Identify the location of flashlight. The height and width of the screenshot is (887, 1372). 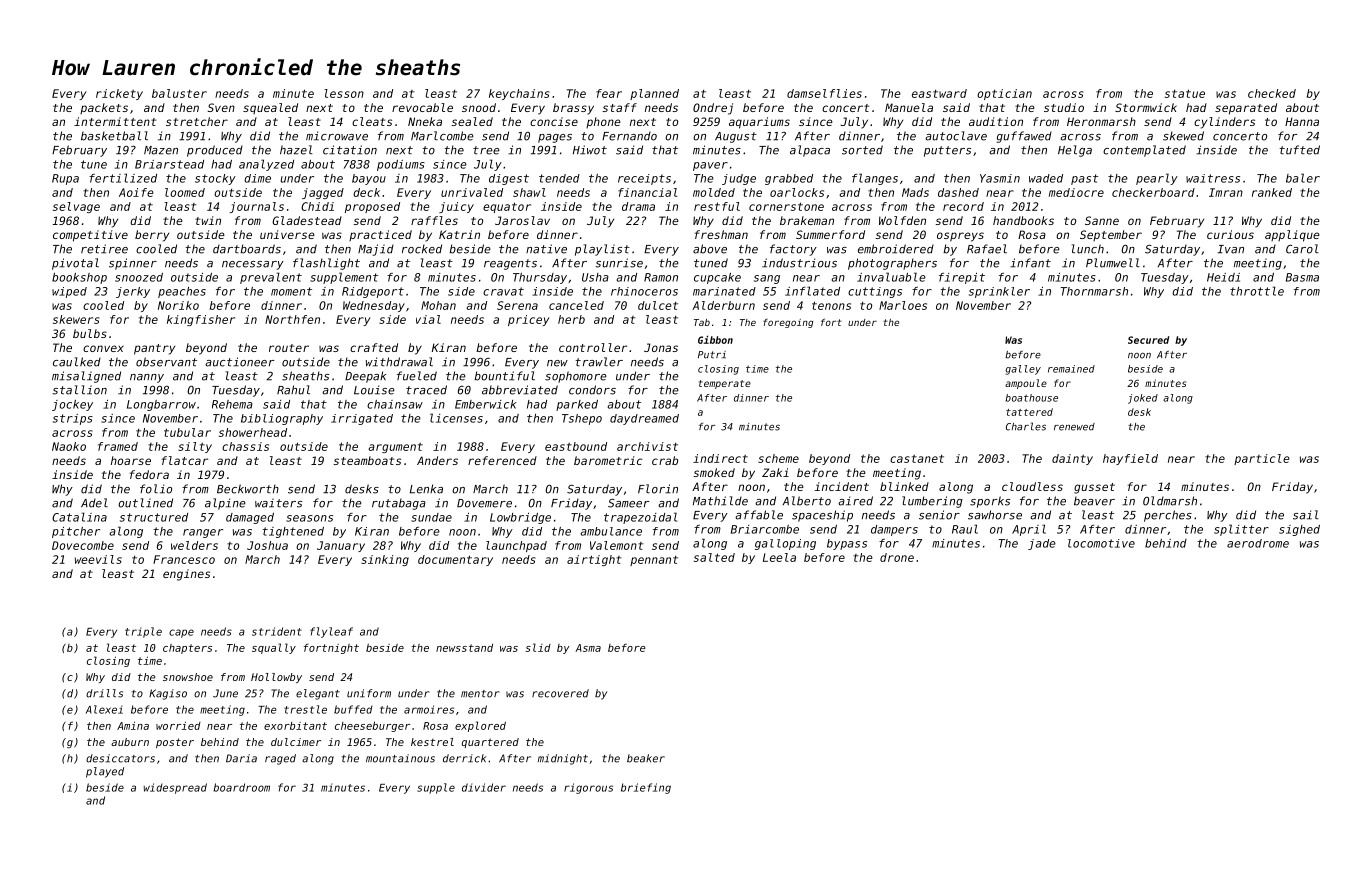
(326, 264).
